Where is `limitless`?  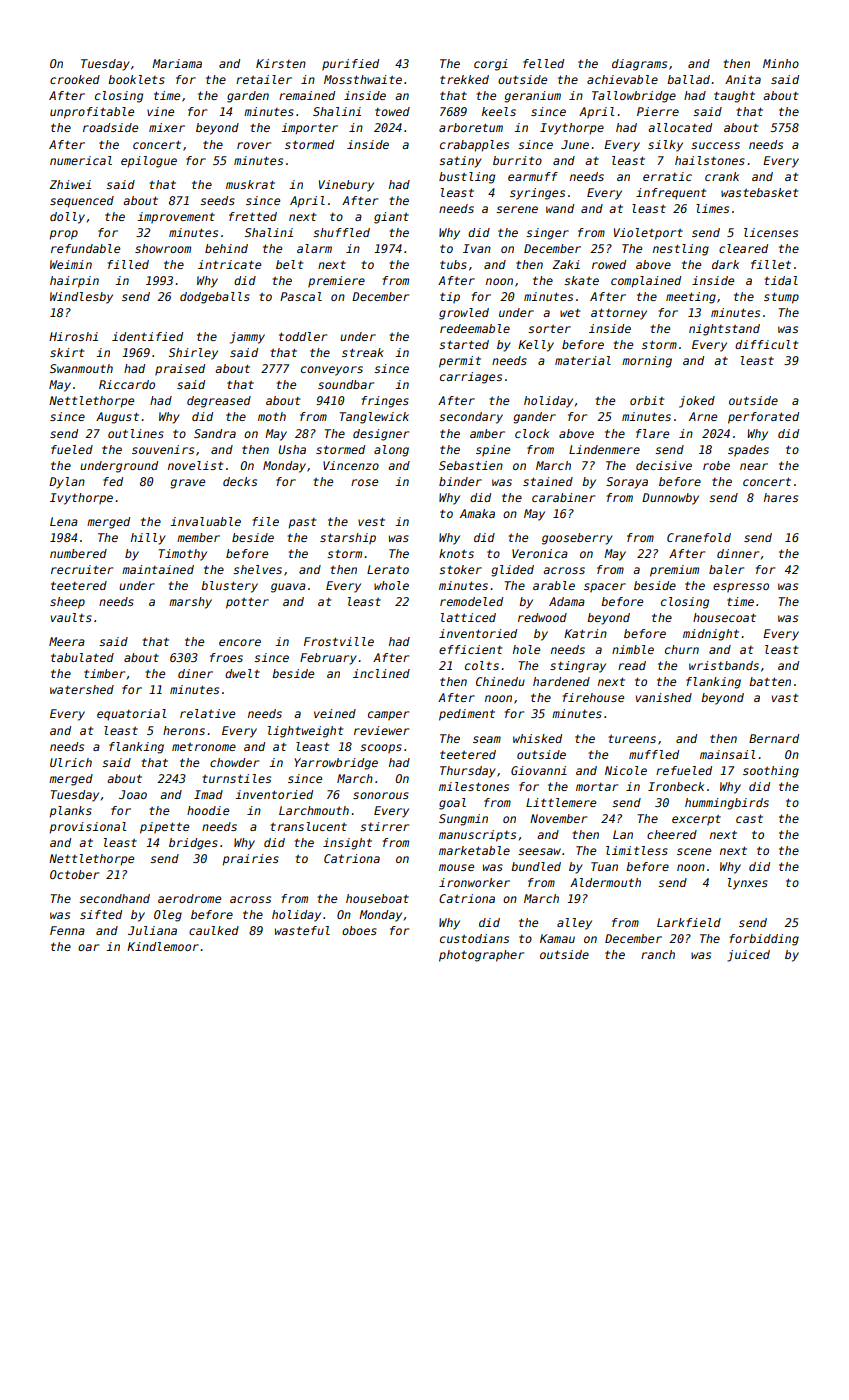 limitless is located at coordinates (637, 850).
